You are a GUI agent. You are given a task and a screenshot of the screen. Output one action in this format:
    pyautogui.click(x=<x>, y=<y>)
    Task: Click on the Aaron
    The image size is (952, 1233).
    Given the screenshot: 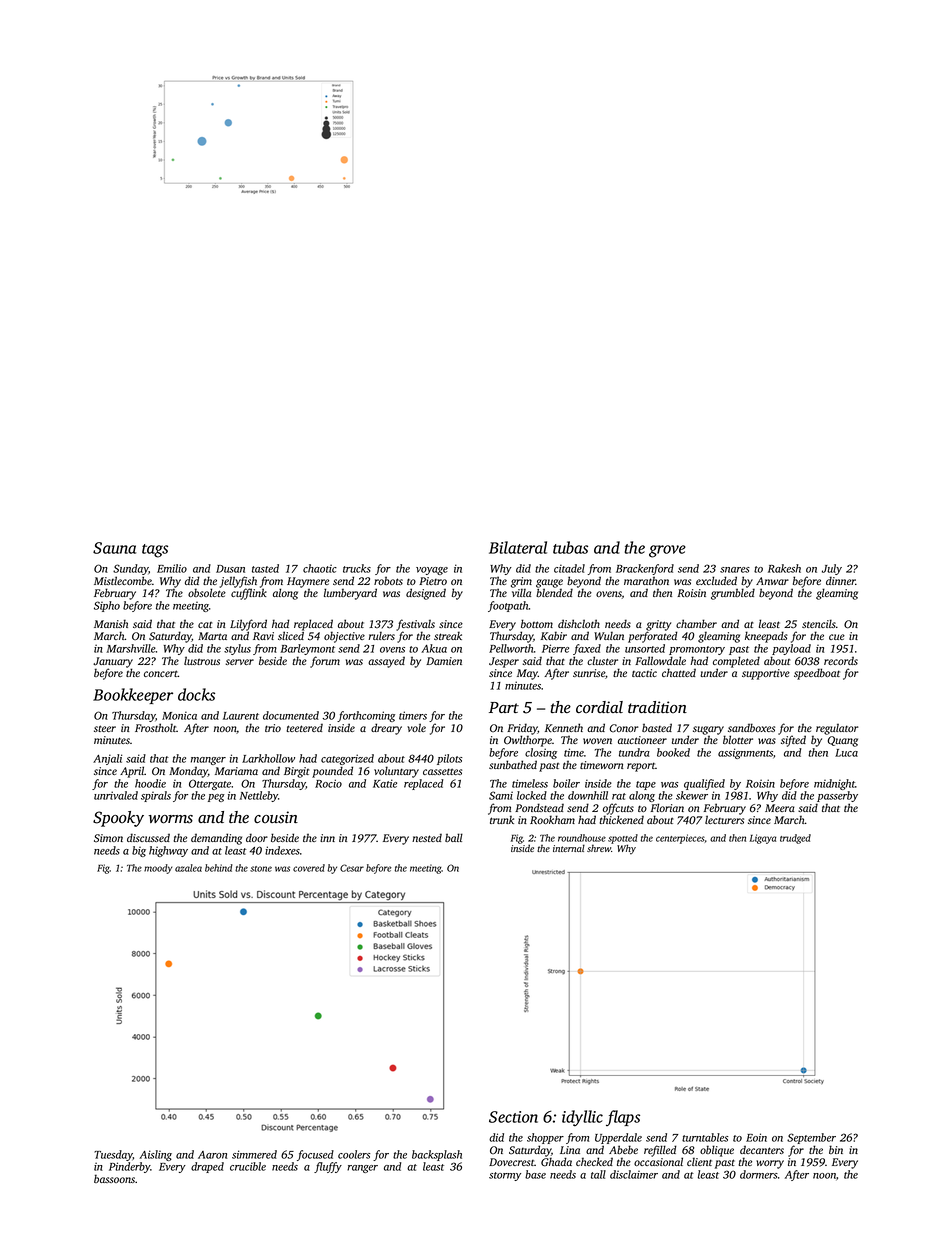 What is the action you would take?
    pyautogui.click(x=212, y=1155)
